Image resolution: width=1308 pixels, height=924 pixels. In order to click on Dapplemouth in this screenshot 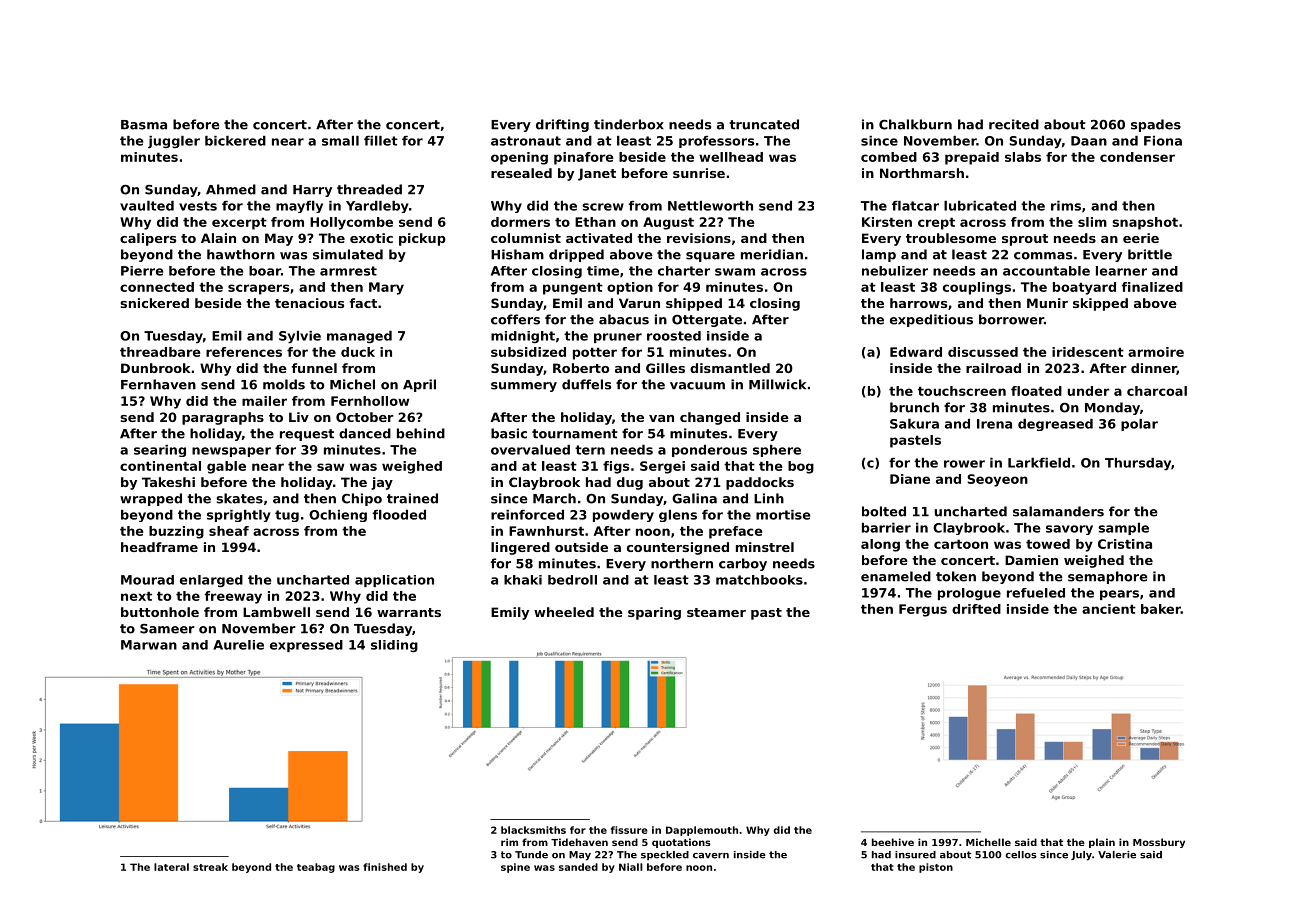, I will do `click(702, 831)`.
